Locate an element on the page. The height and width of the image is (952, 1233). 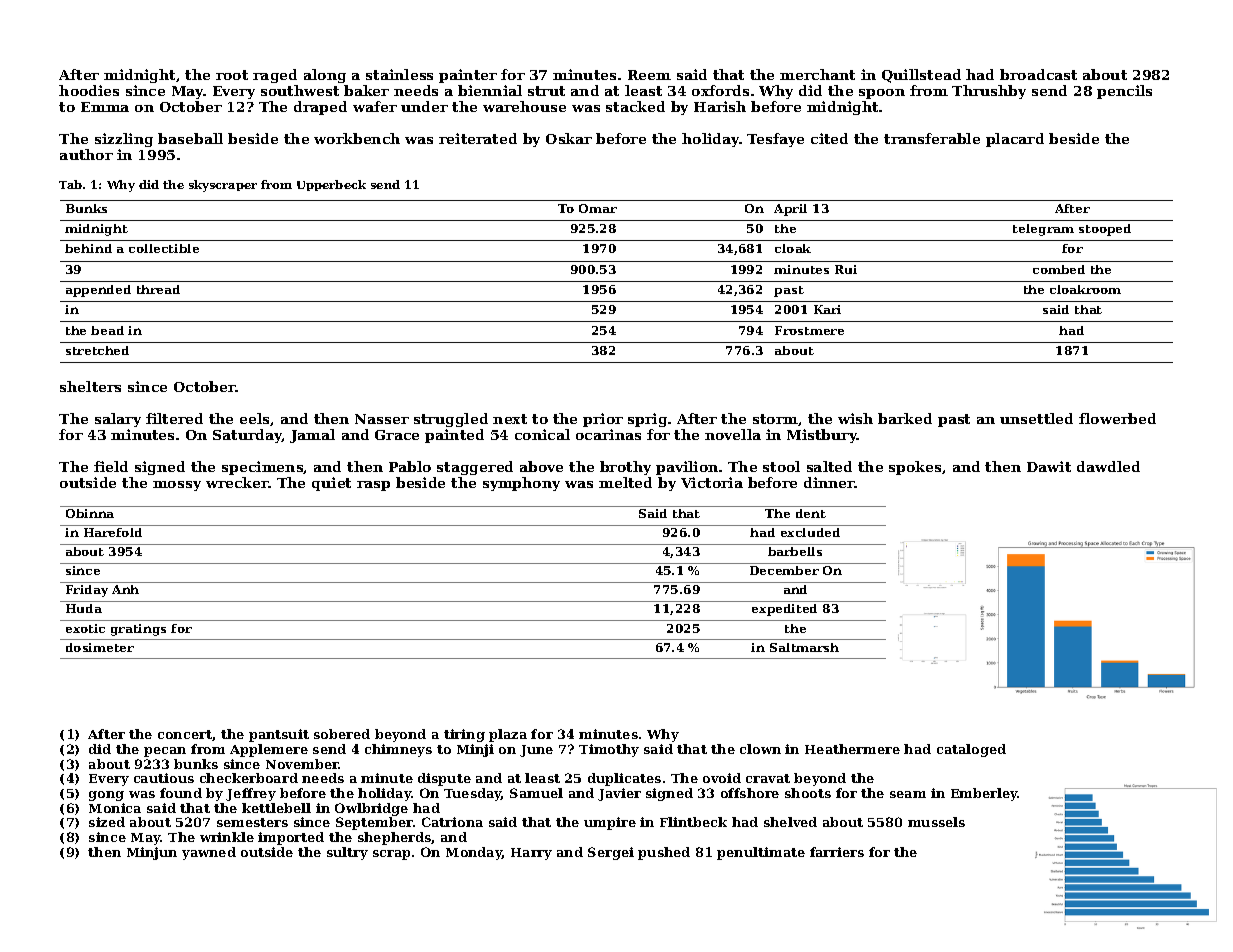
painted is located at coordinates (454, 436).
